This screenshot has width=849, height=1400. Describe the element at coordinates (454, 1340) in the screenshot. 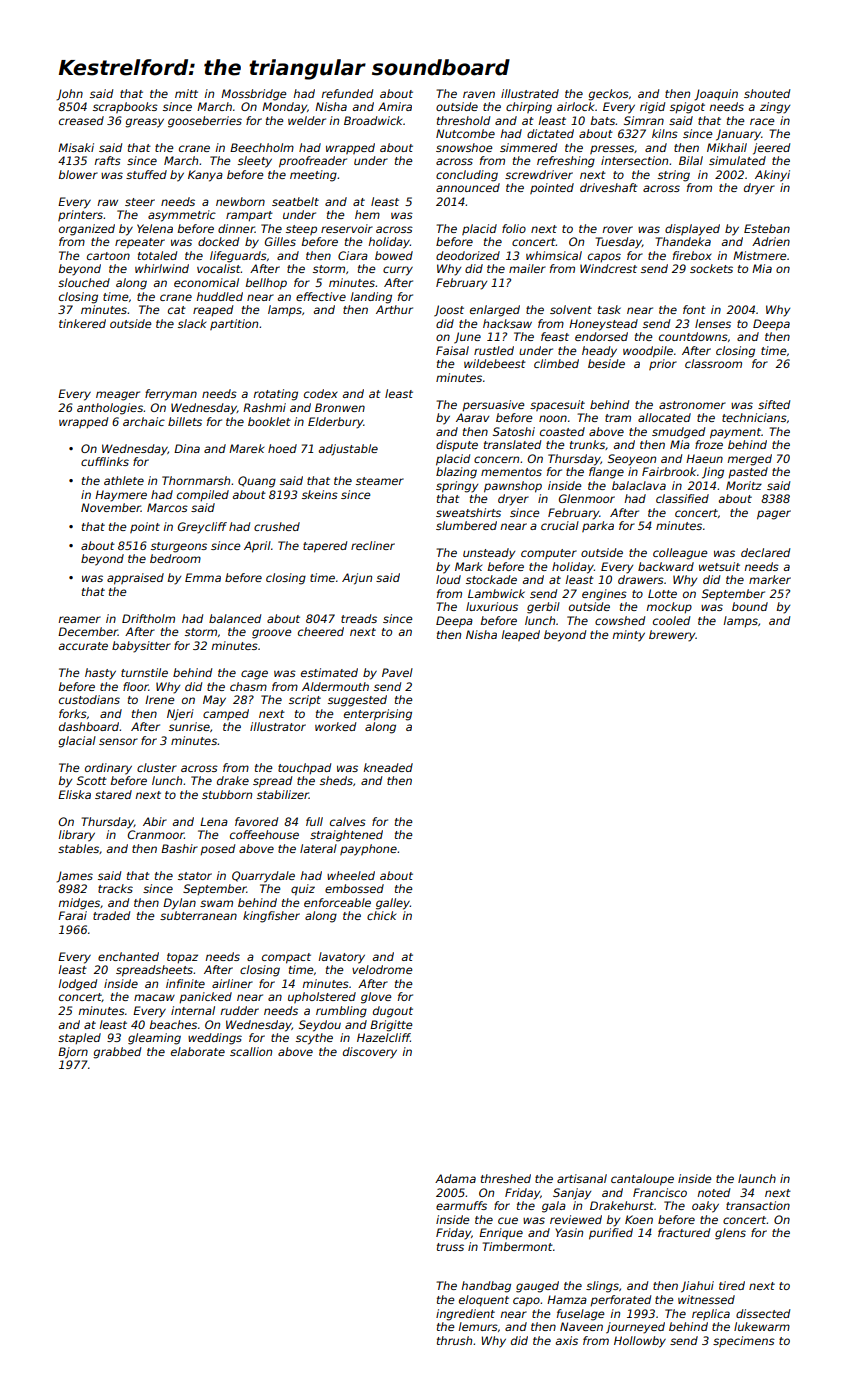

I see `thrush` at that location.
